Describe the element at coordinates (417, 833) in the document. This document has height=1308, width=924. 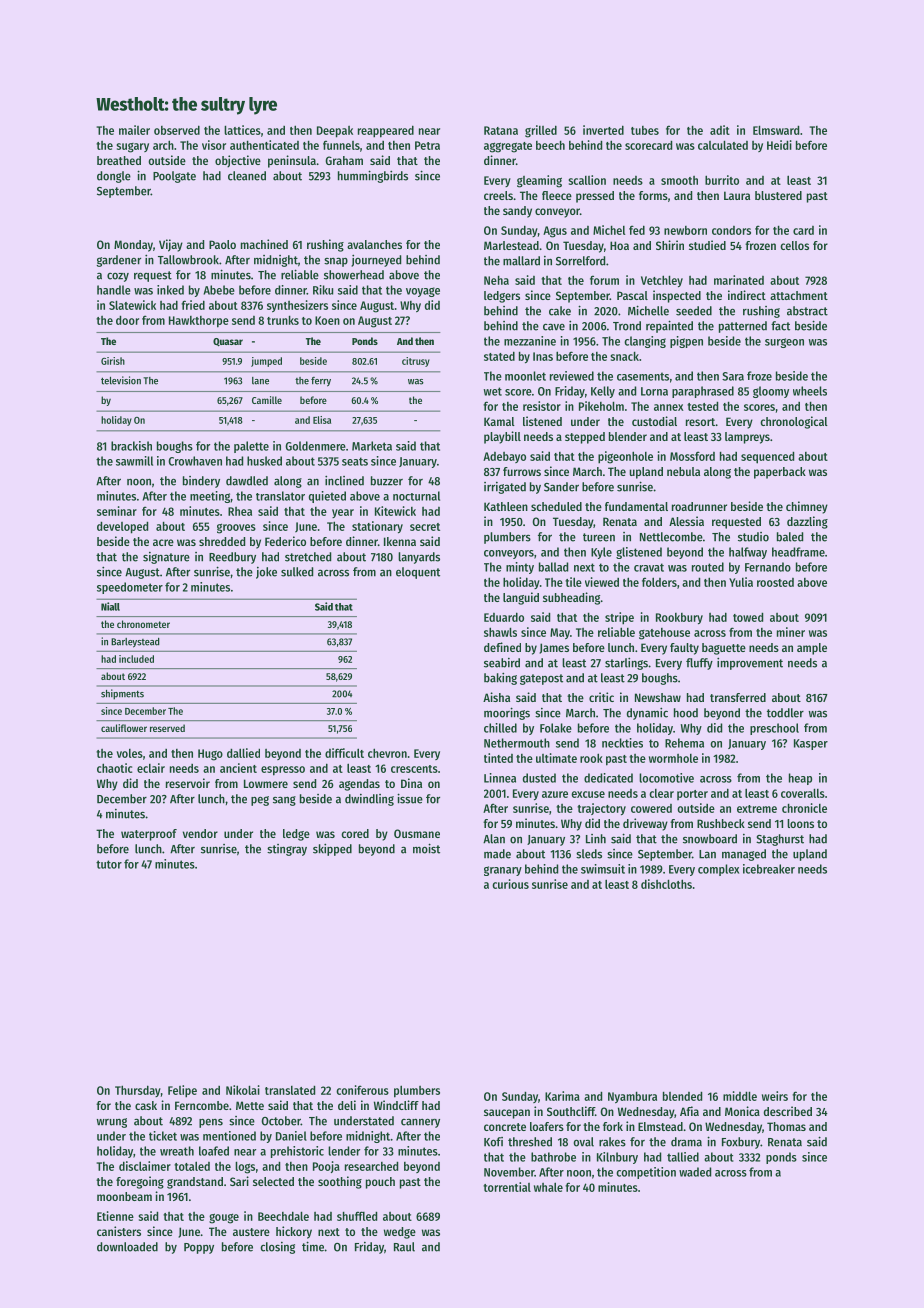
I see `Ousmane` at that location.
